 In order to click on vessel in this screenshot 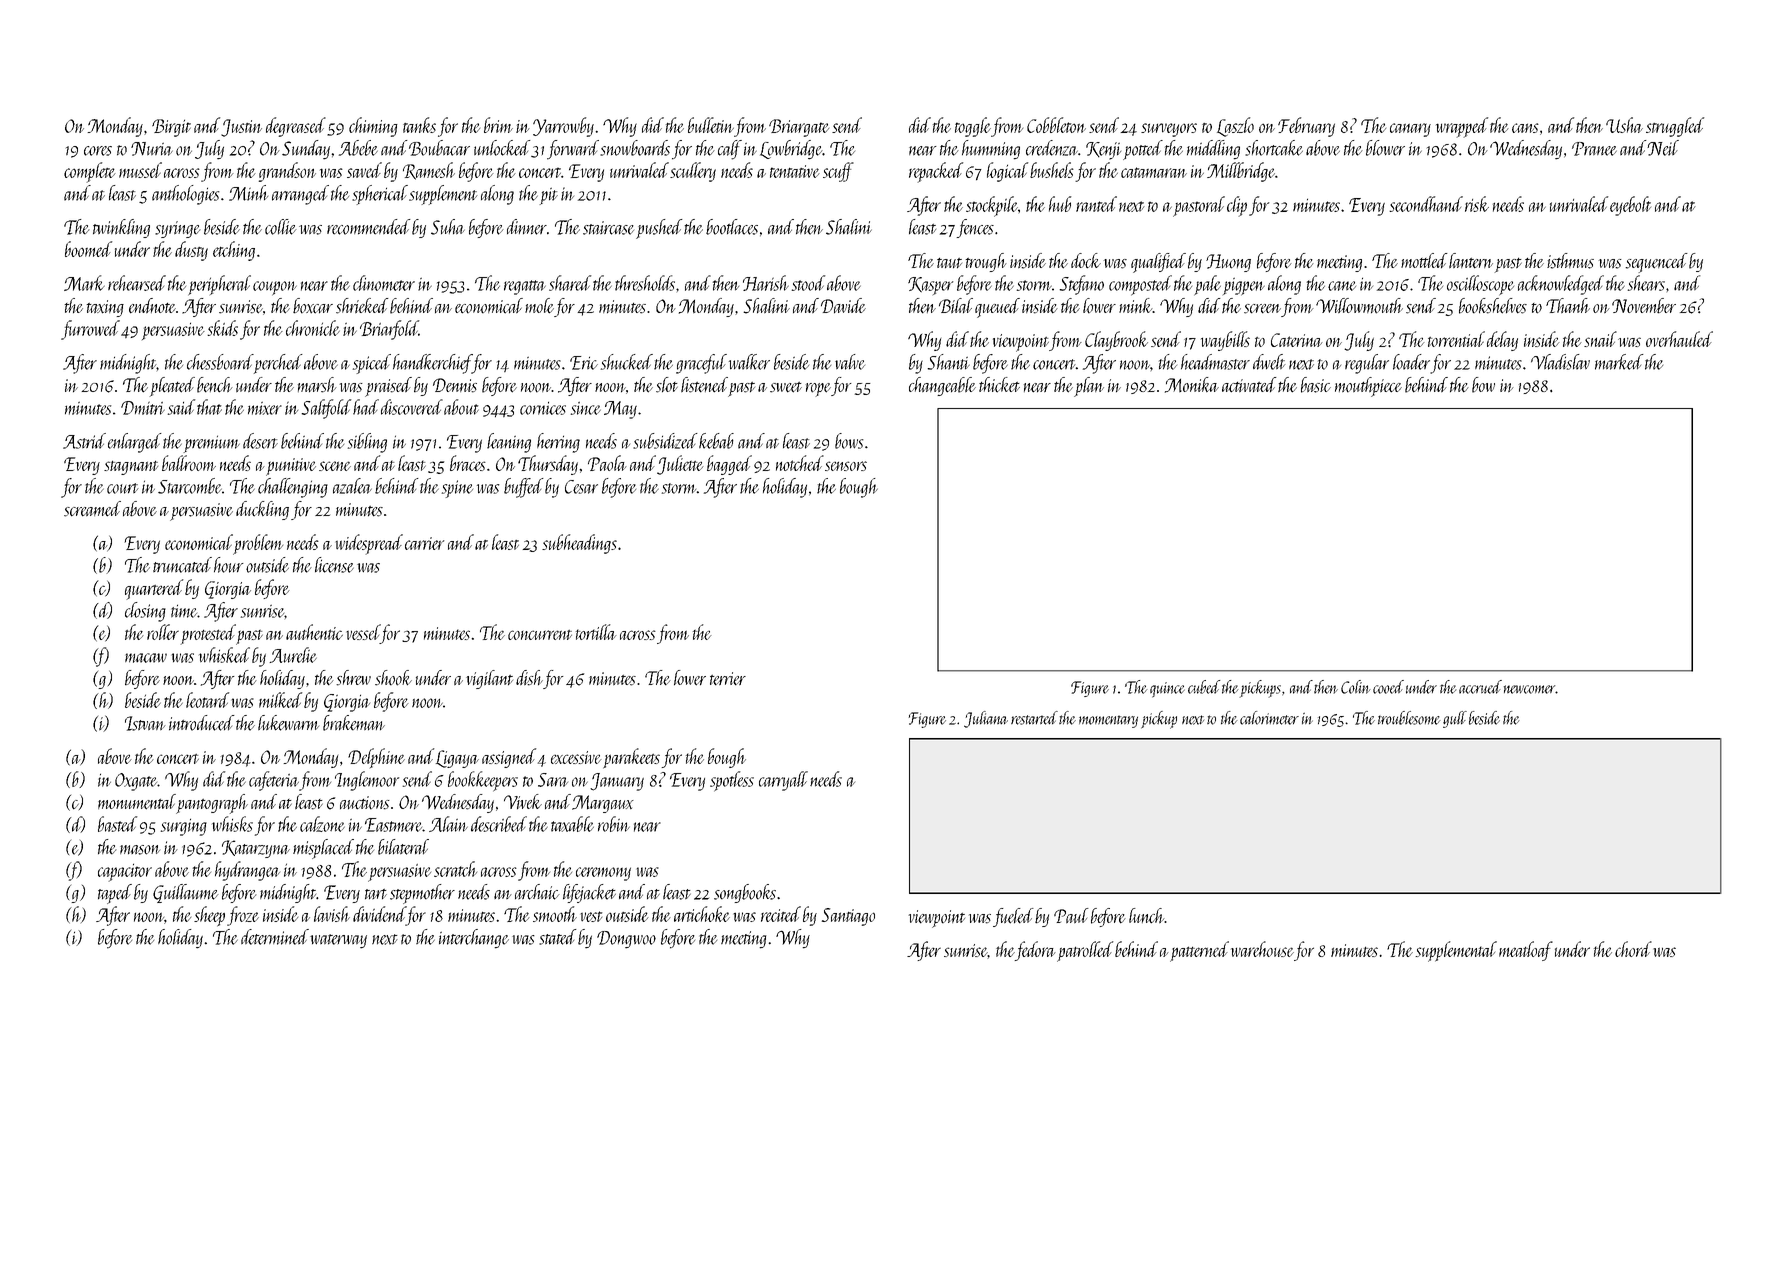, I will do `click(363, 632)`.
